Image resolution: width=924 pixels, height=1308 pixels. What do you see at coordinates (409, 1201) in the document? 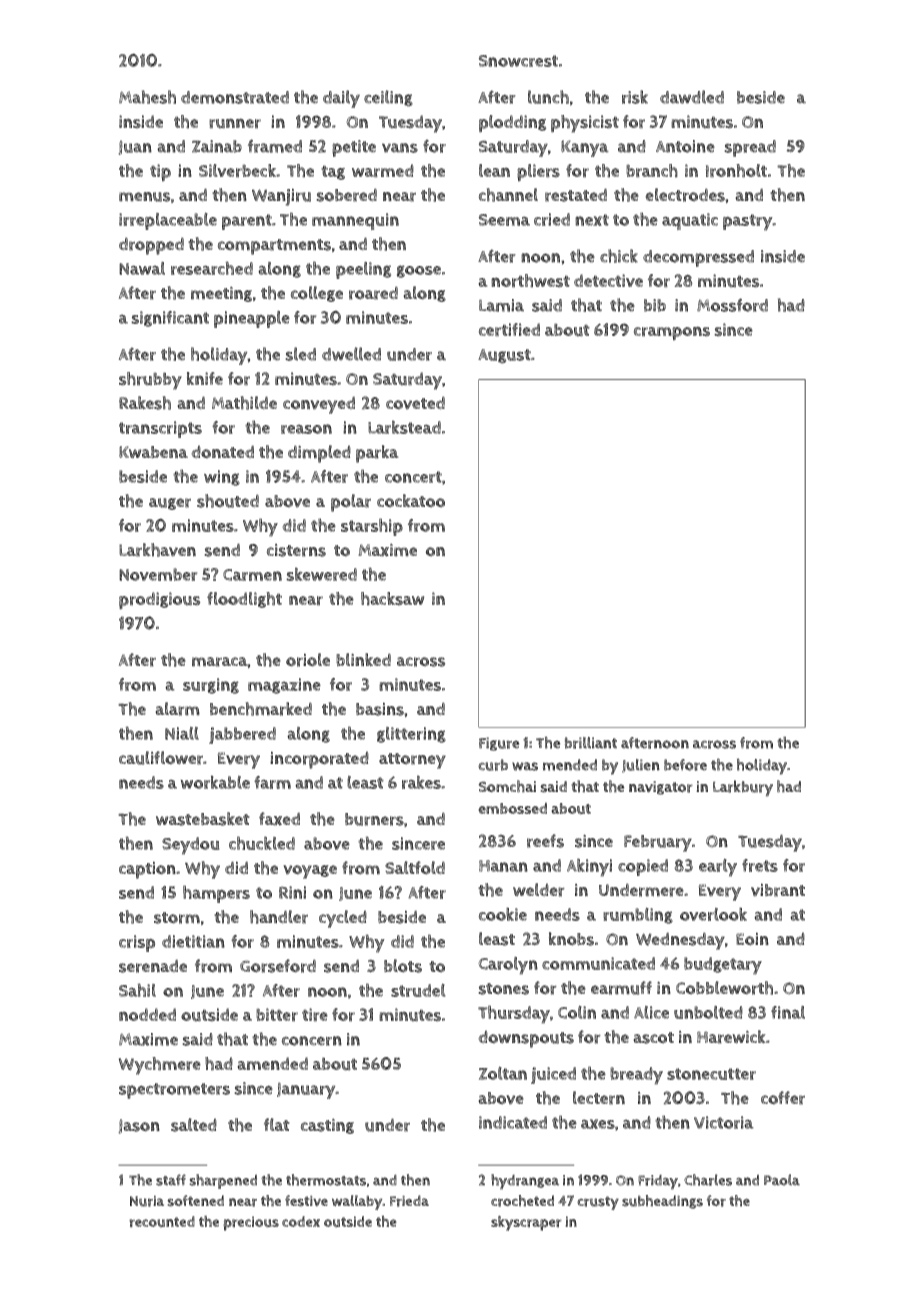
I see `Frieda` at bounding box center [409, 1201].
